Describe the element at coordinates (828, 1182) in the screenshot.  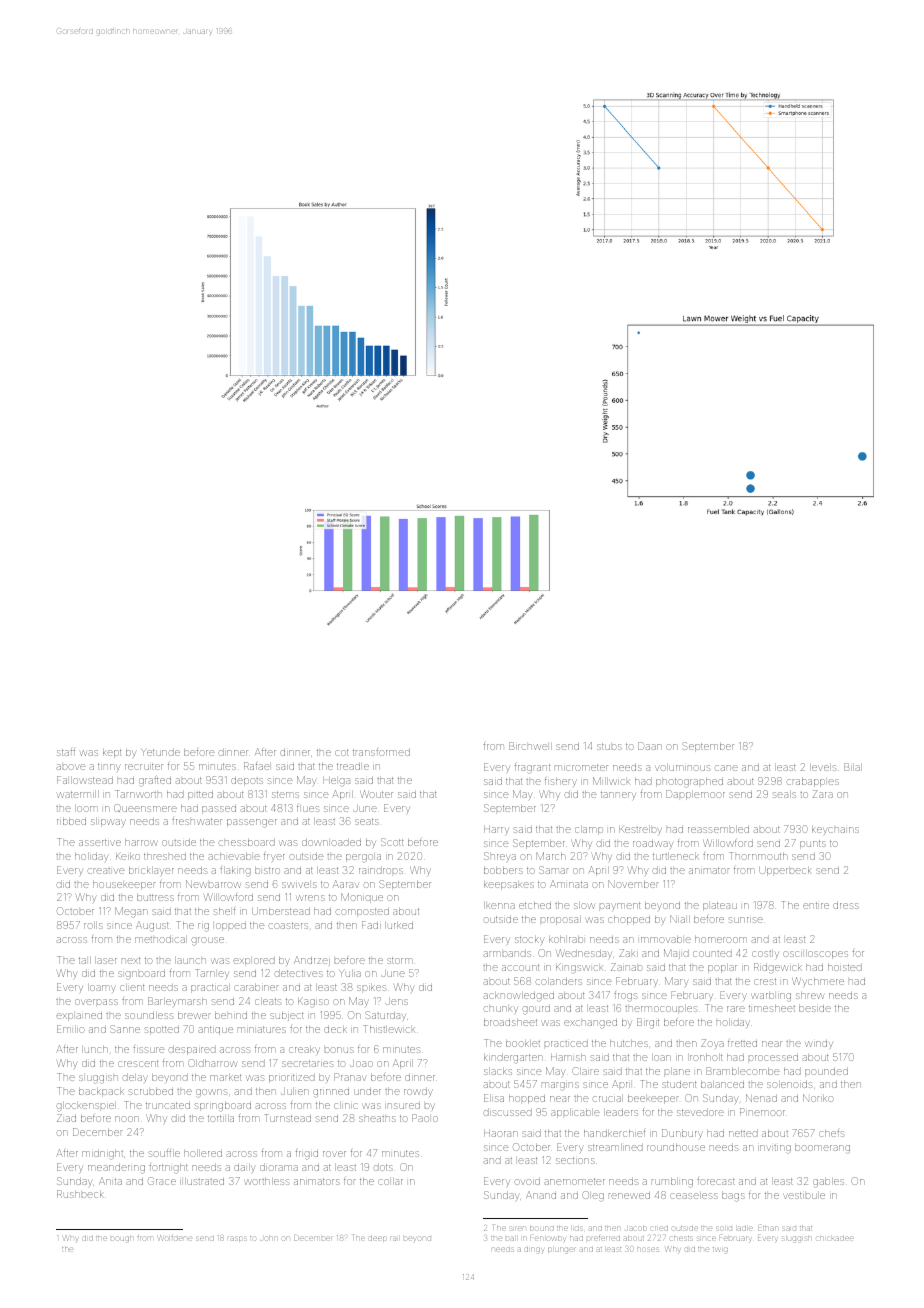
I see `gables` at that location.
